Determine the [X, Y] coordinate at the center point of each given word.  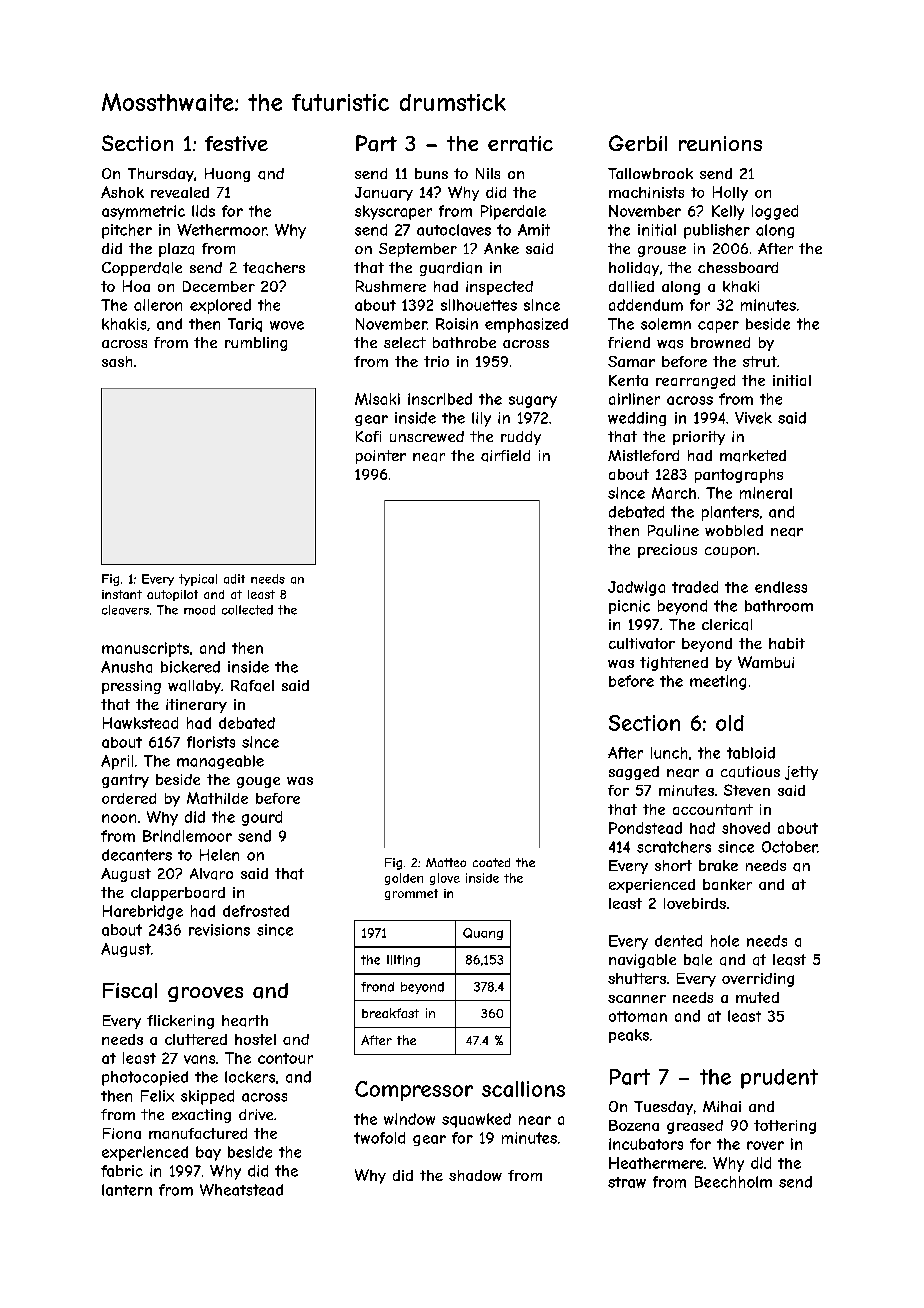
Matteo [446, 862]
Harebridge [143, 912]
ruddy [521, 438]
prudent [779, 1079]
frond [377, 987]
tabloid [751, 753]
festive [236, 143]
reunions [720, 143]
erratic [520, 144]
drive [256, 1114]
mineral [766, 493]
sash [117, 361]
